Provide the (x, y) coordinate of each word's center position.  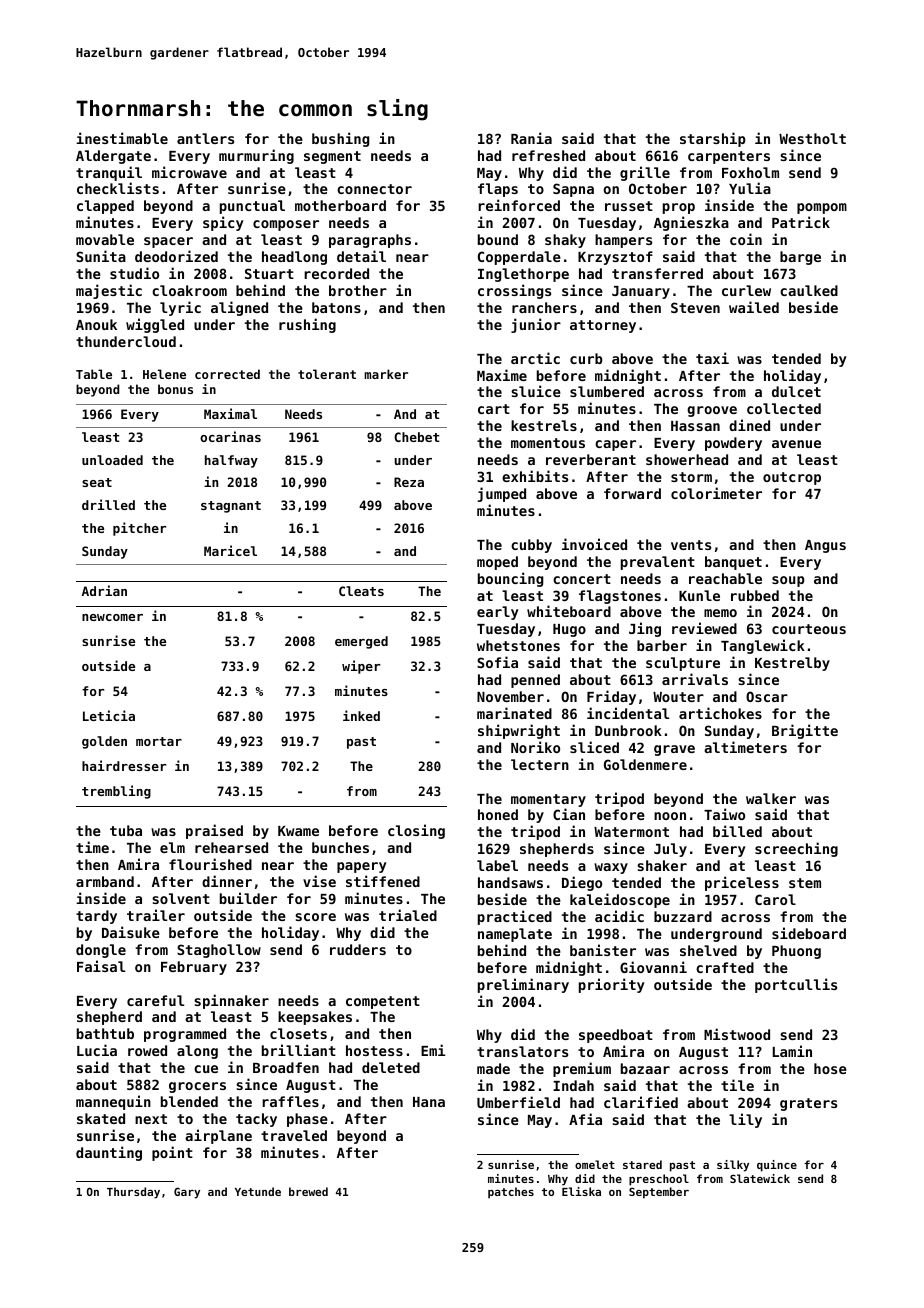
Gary (187, 1193)
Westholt (812, 138)
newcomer (112, 617)
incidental (628, 713)
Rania (531, 138)
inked (361, 715)
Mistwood (737, 1034)
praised (214, 831)
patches (511, 1193)
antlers (205, 138)
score (315, 917)
